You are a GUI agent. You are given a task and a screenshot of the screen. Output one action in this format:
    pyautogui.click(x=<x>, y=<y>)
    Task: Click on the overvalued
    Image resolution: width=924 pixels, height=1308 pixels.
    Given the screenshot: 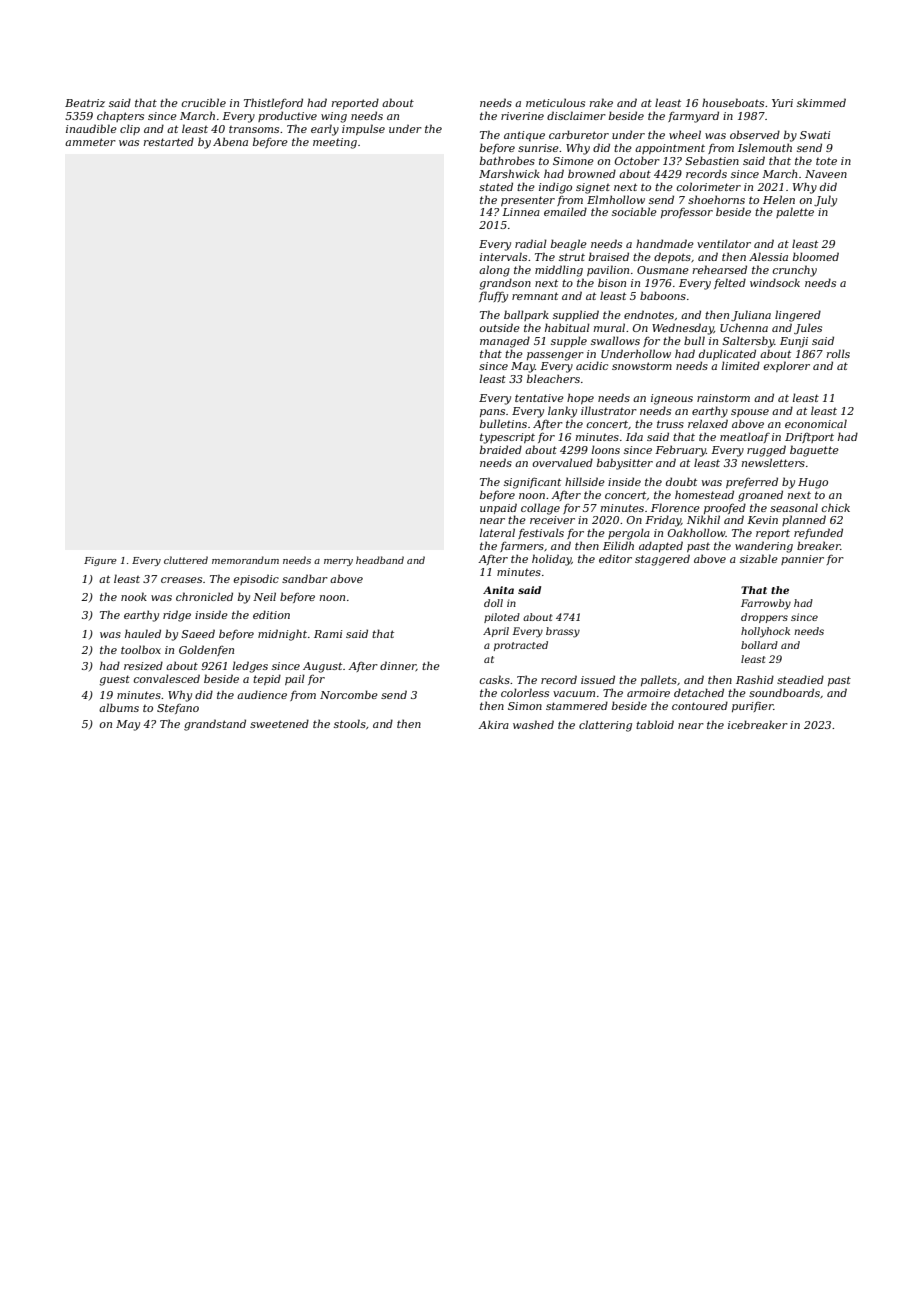 What is the action you would take?
    pyautogui.click(x=562, y=462)
